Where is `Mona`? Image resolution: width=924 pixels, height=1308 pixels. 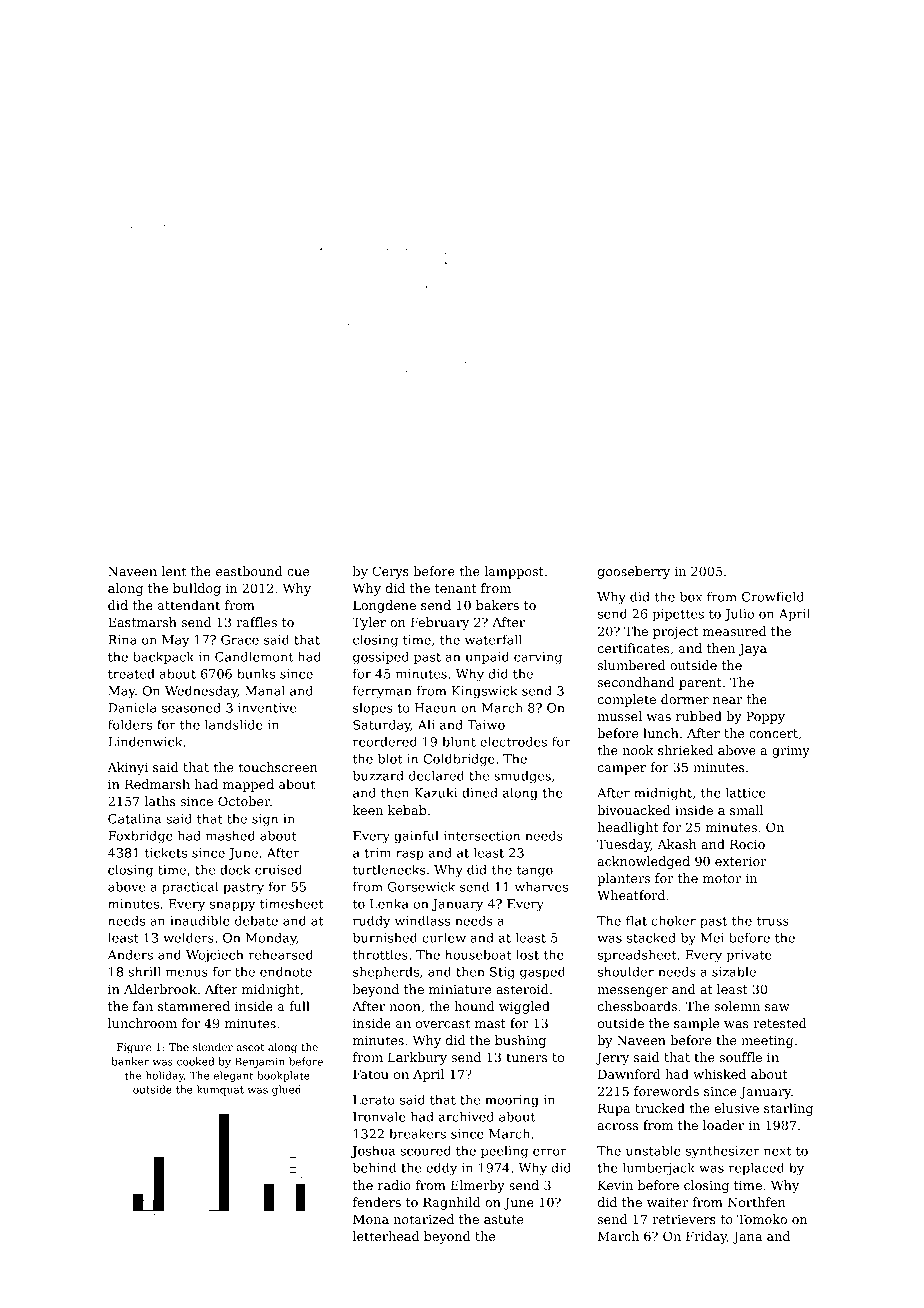
Mona is located at coordinates (371, 1219).
